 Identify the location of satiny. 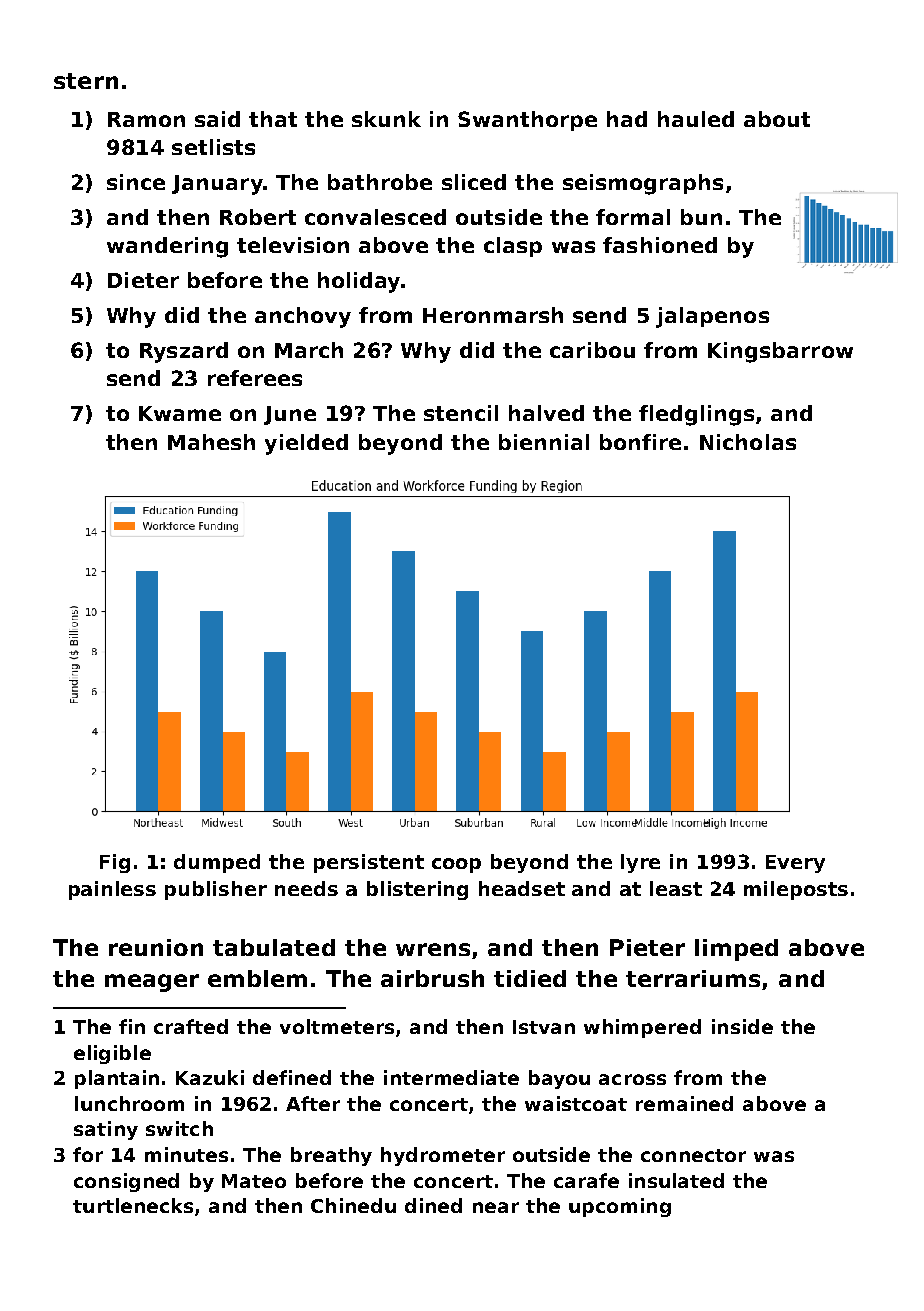
(106, 1130).
